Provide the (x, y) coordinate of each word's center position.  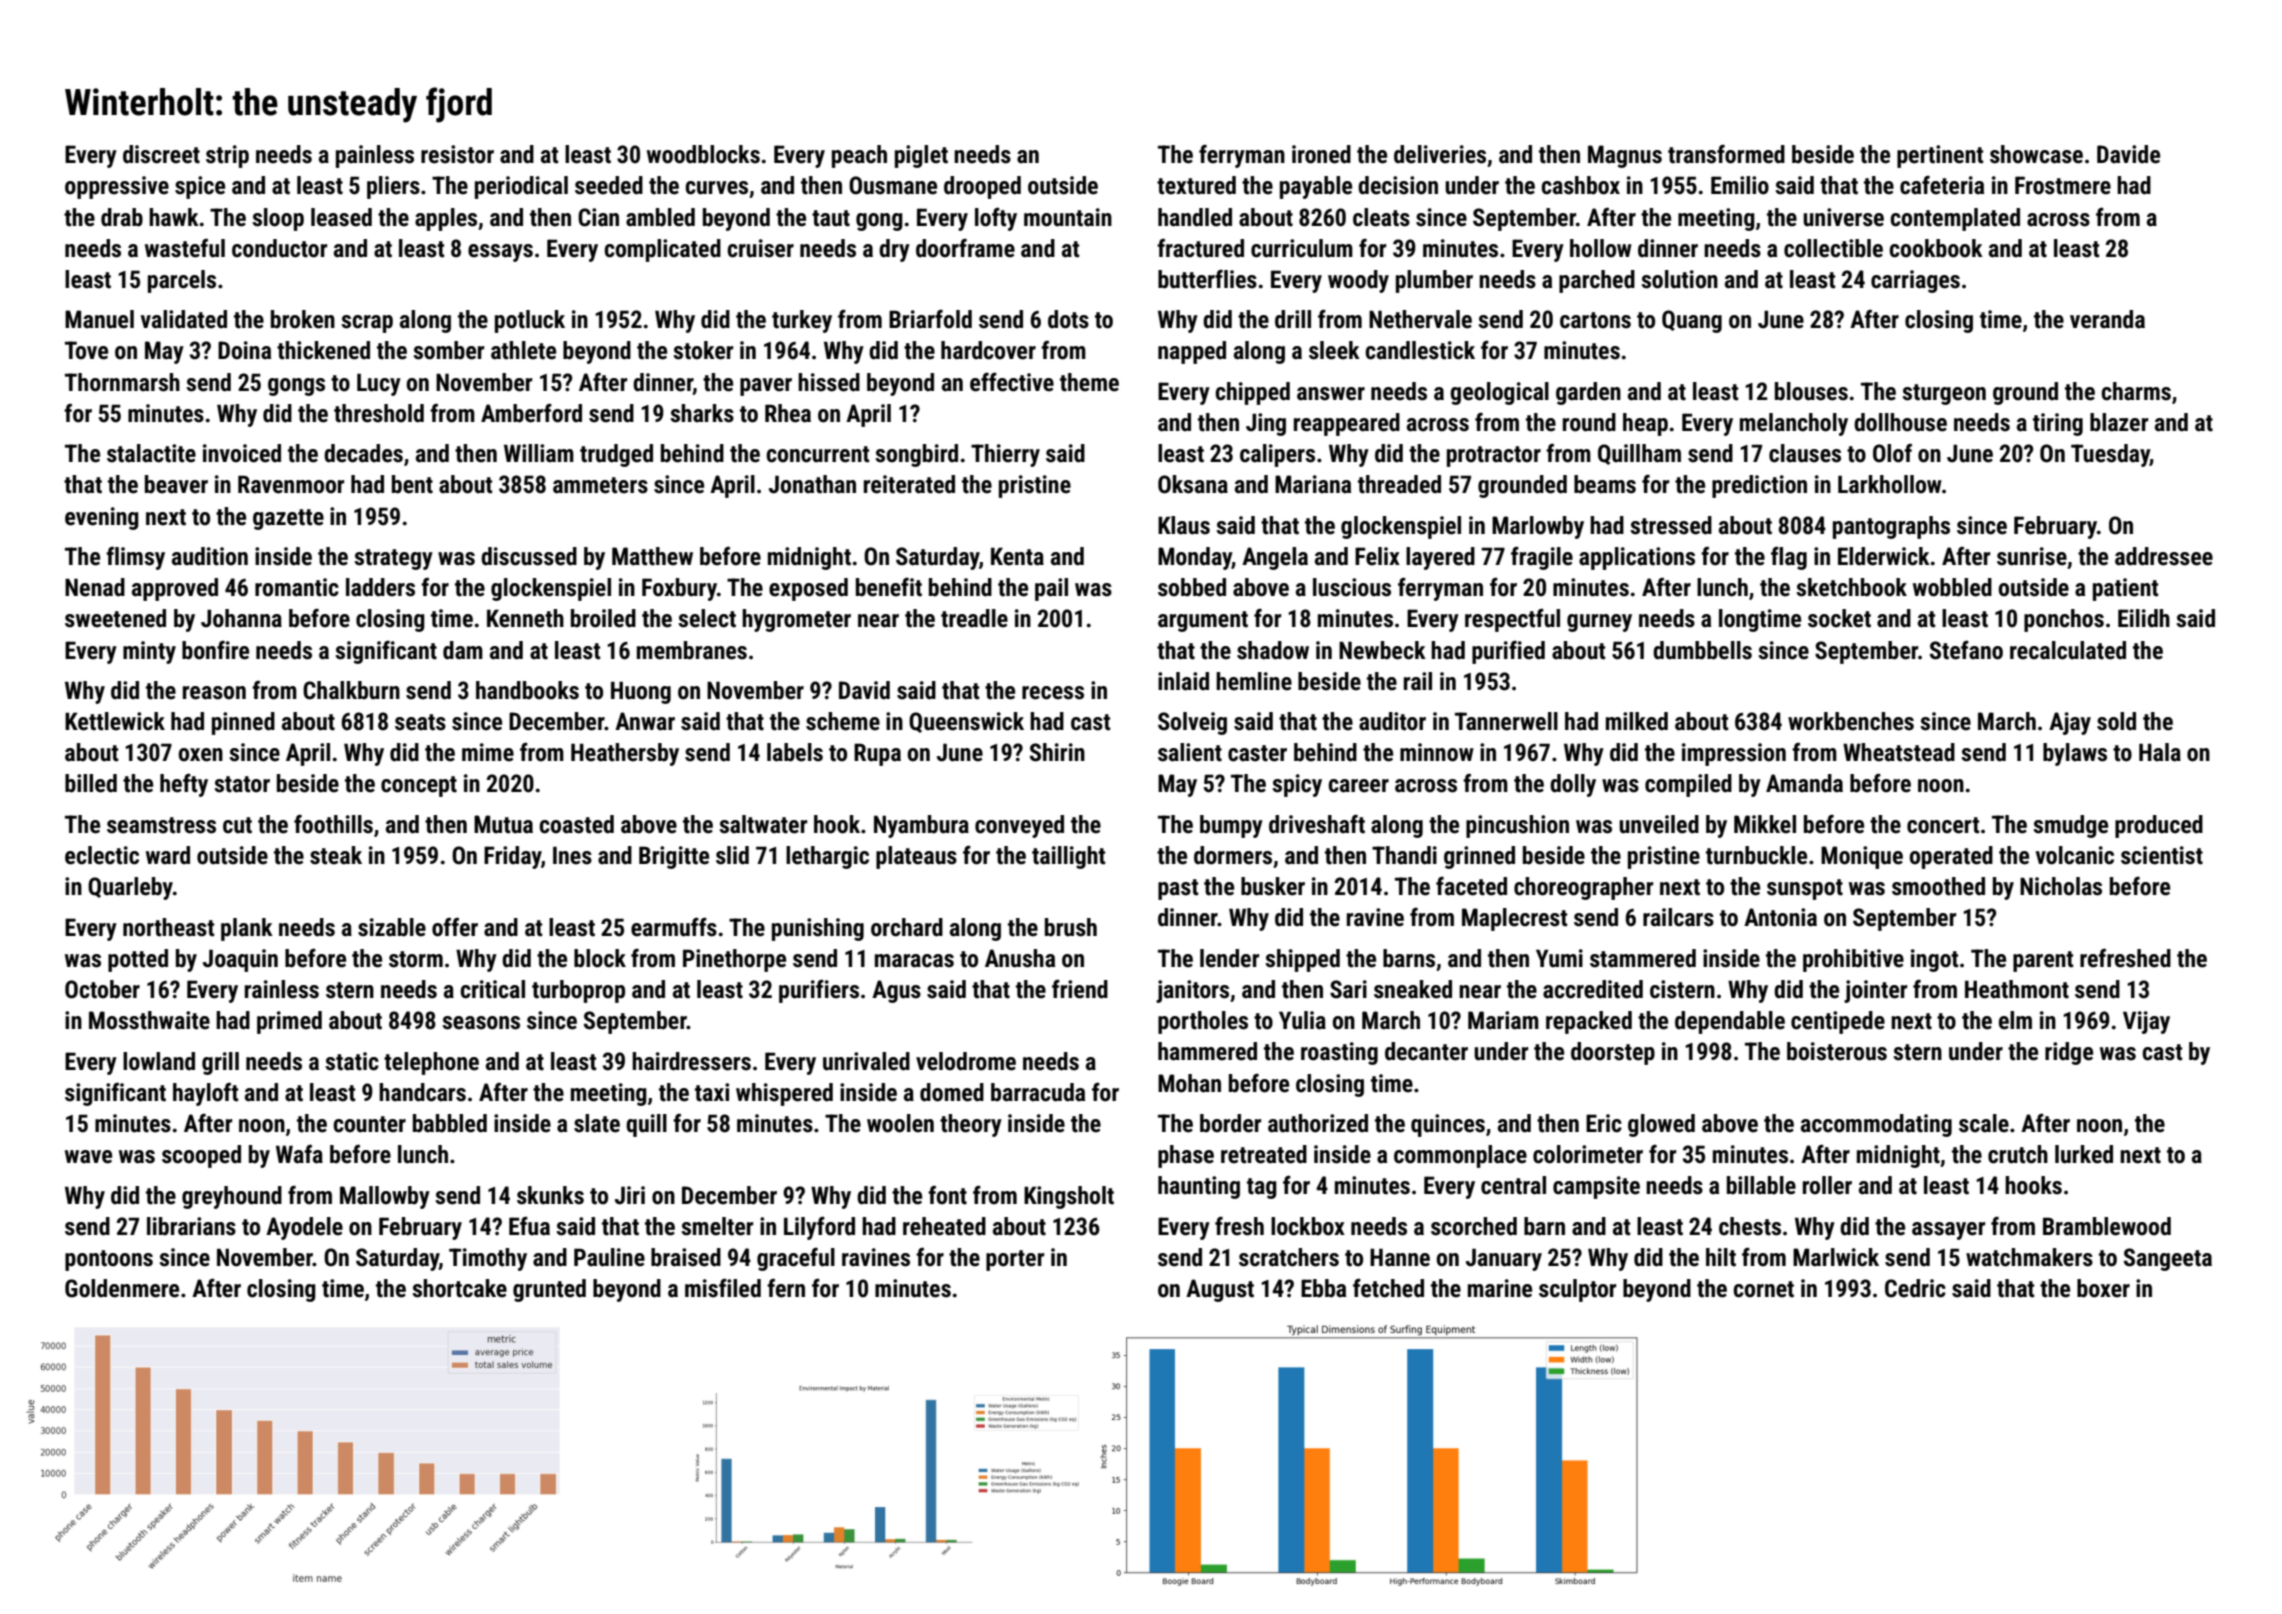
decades (363, 453)
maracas (914, 961)
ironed (1321, 154)
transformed (1726, 154)
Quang (1692, 321)
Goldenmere (122, 1288)
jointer (1875, 991)
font (947, 1195)
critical (492, 989)
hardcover (988, 350)
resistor (457, 154)
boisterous (1837, 1051)
